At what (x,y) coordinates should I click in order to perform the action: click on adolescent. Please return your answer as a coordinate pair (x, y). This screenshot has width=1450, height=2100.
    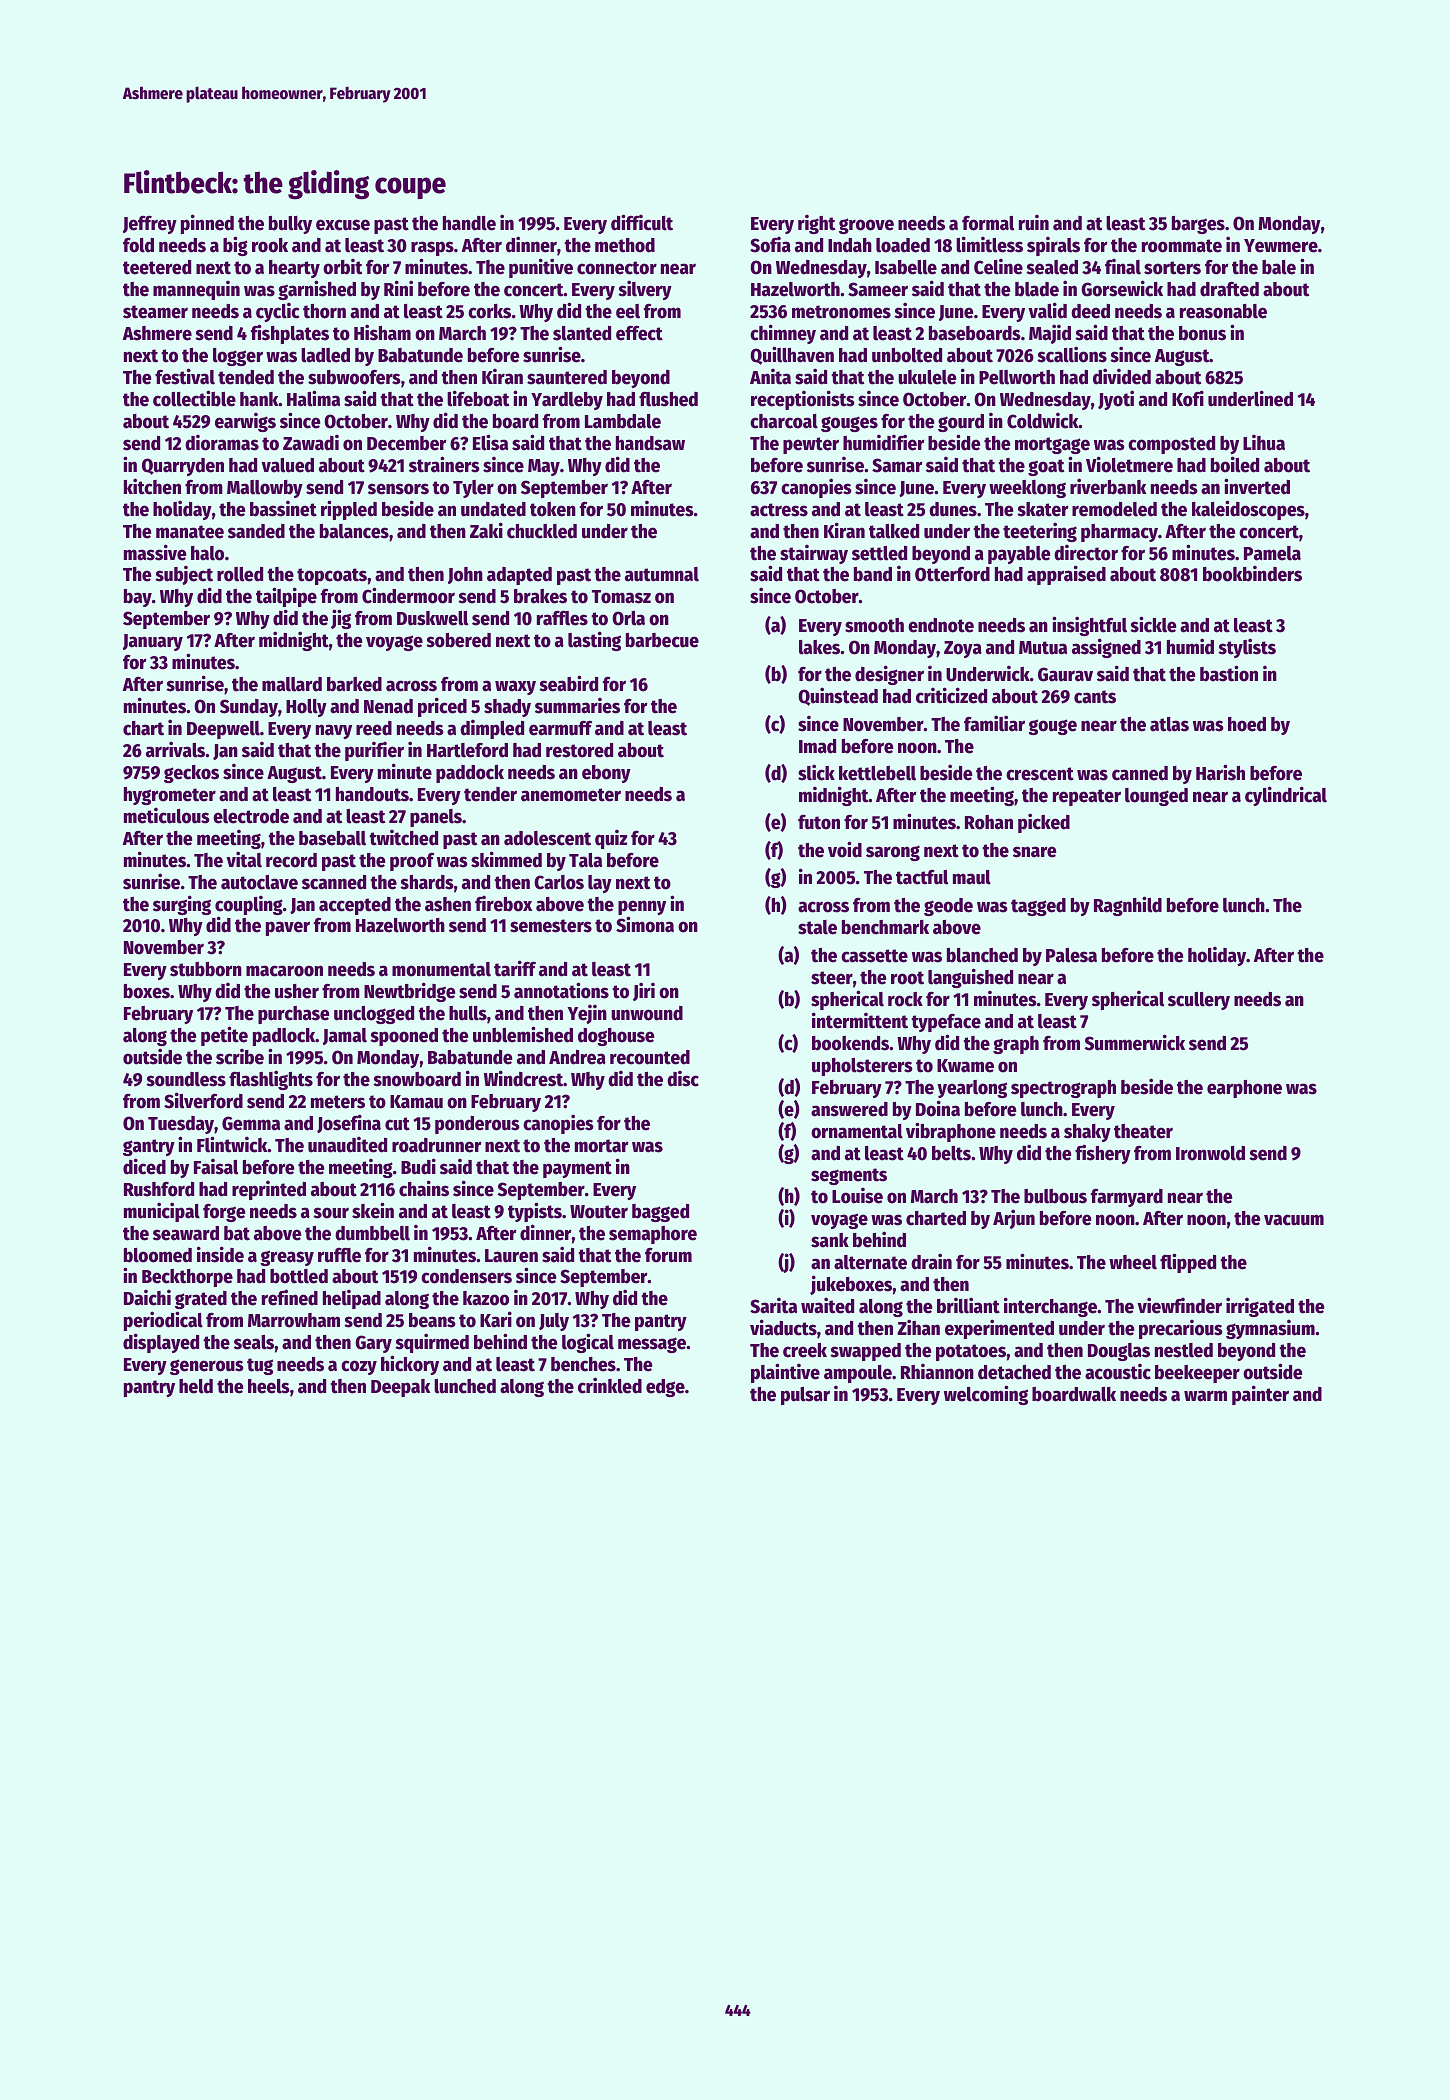
    Looking at the image, I should click on (547, 838).
